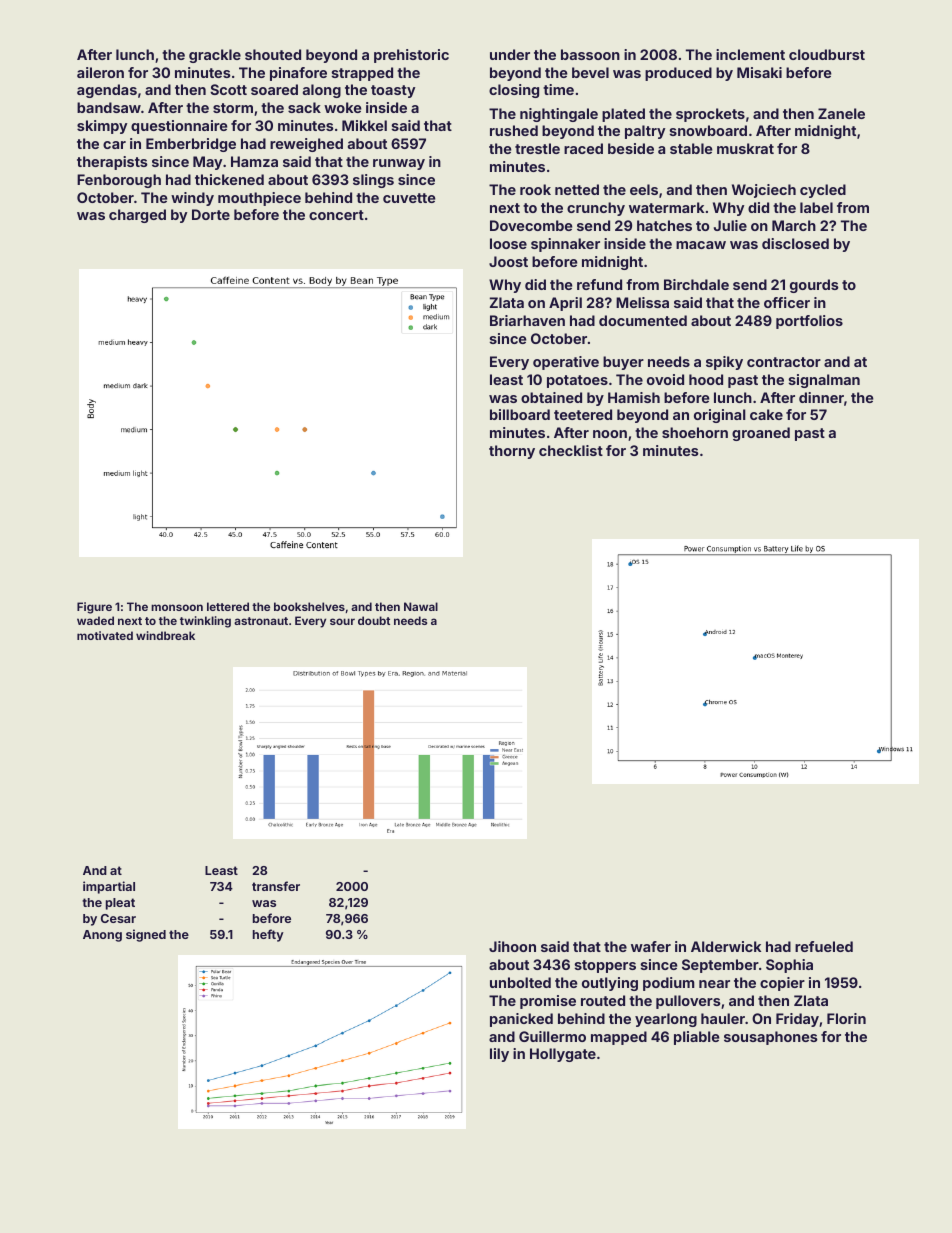 Image resolution: width=952 pixels, height=1233 pixels. I want to click on Nawal, so click(421, 606).
